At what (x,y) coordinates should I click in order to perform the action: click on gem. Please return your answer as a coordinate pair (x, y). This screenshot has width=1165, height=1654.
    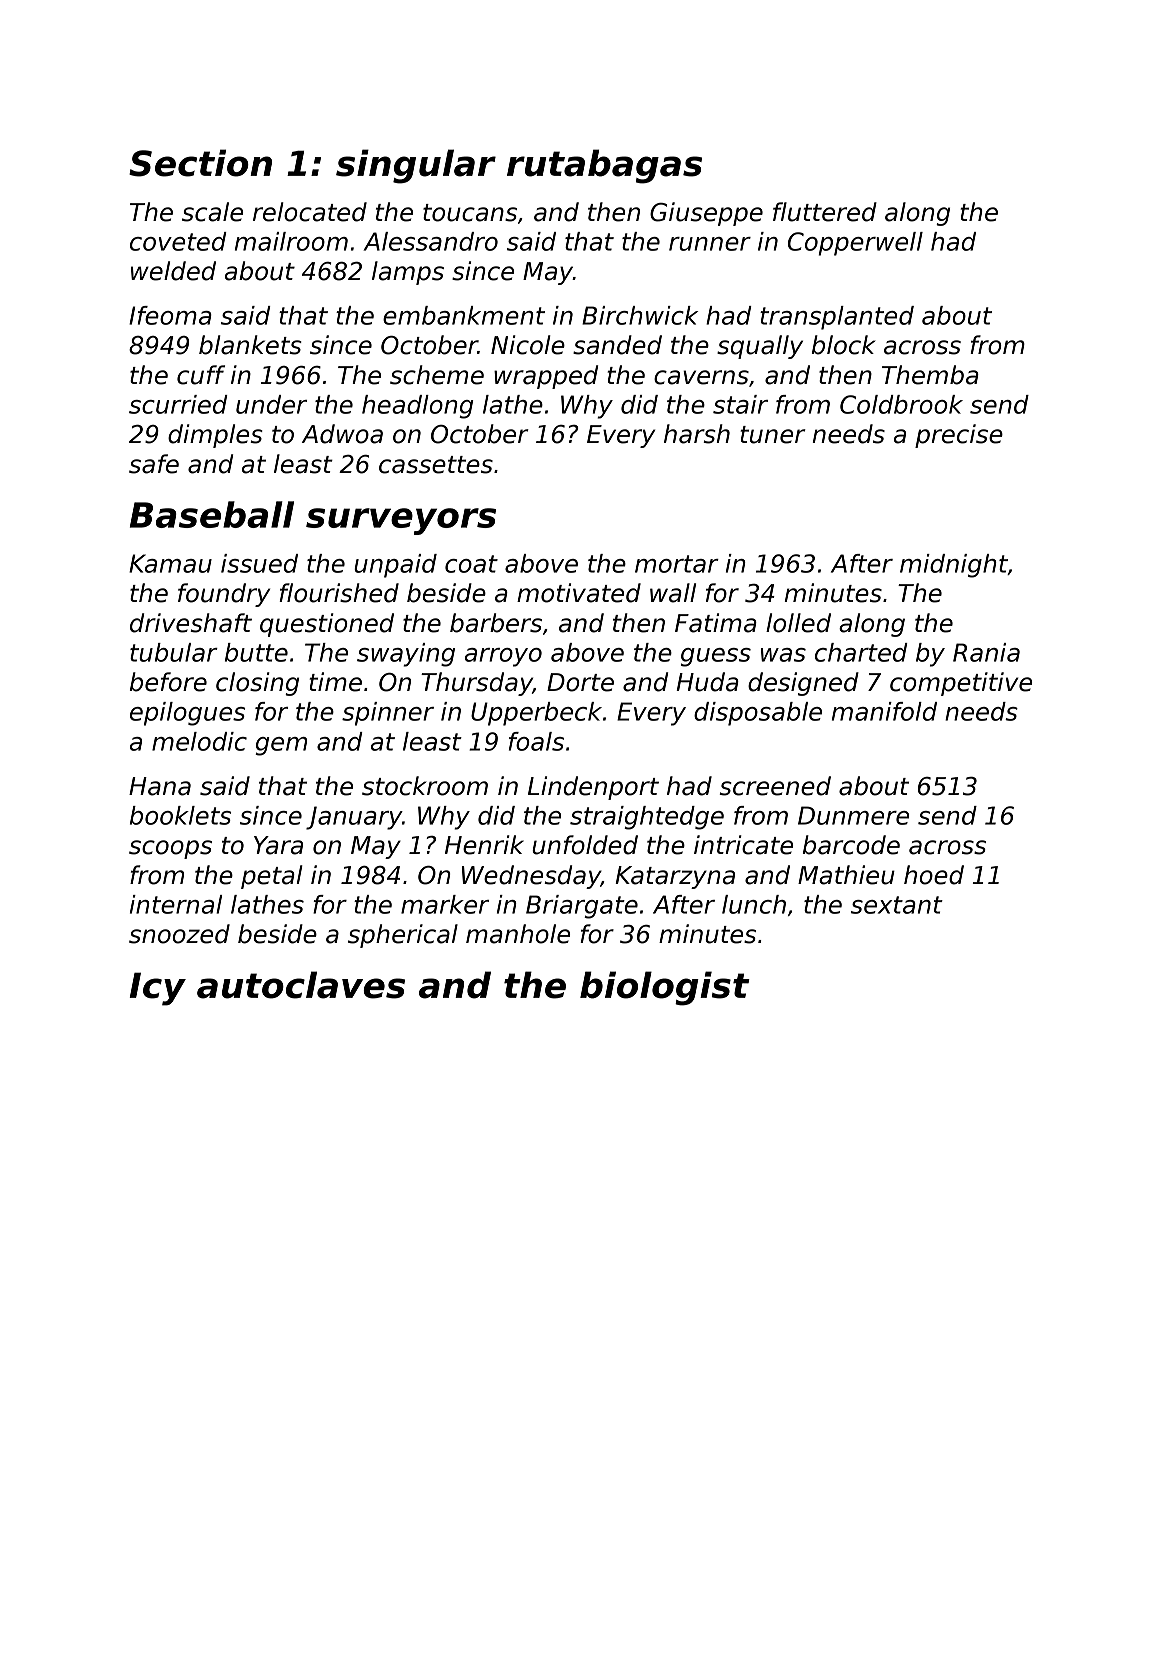
    Looking at the image, I should click on (281, 746).
